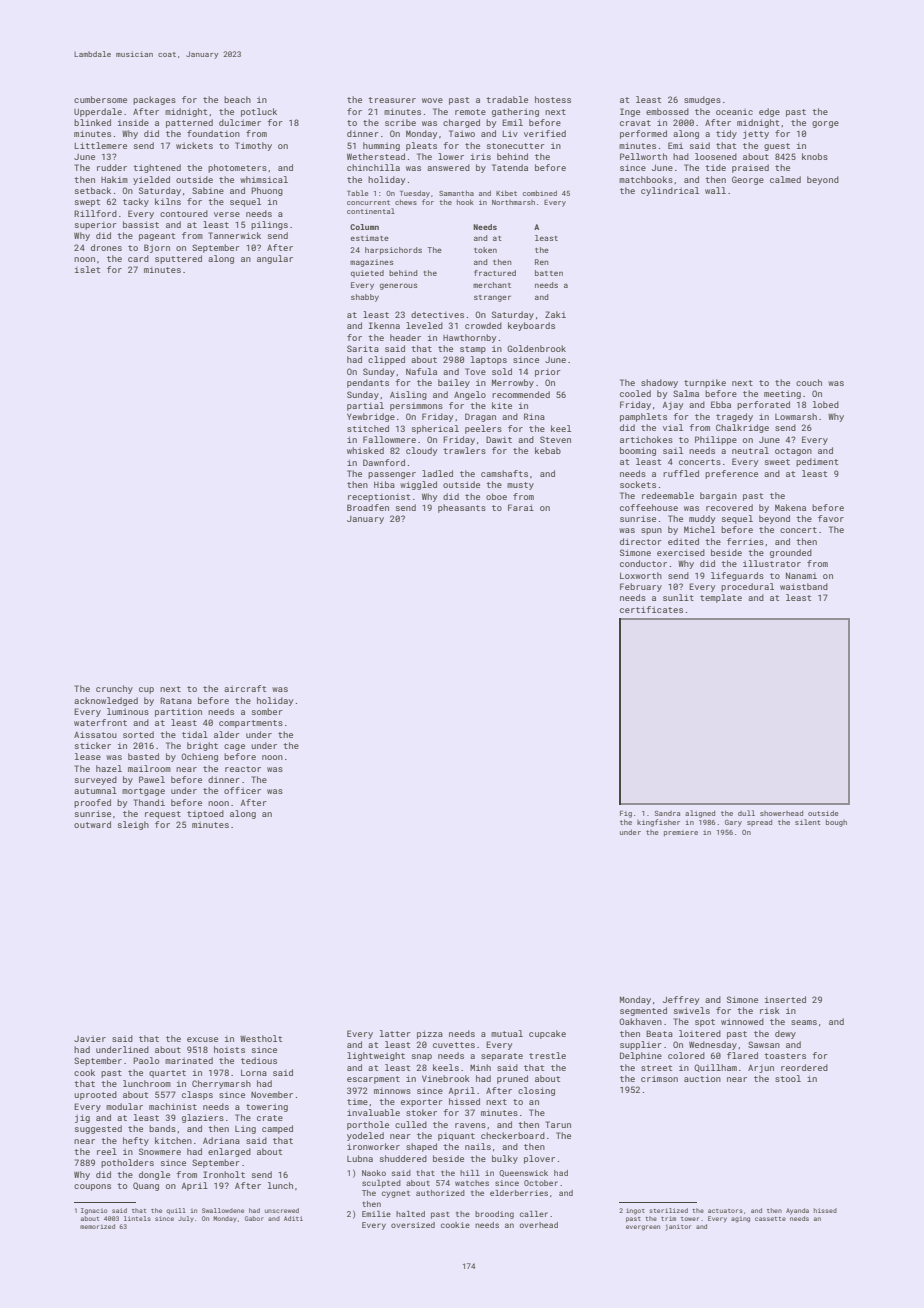  Describe the element at coordinates (133, 825) in the screenshot. I see `sleigh` at that location.
